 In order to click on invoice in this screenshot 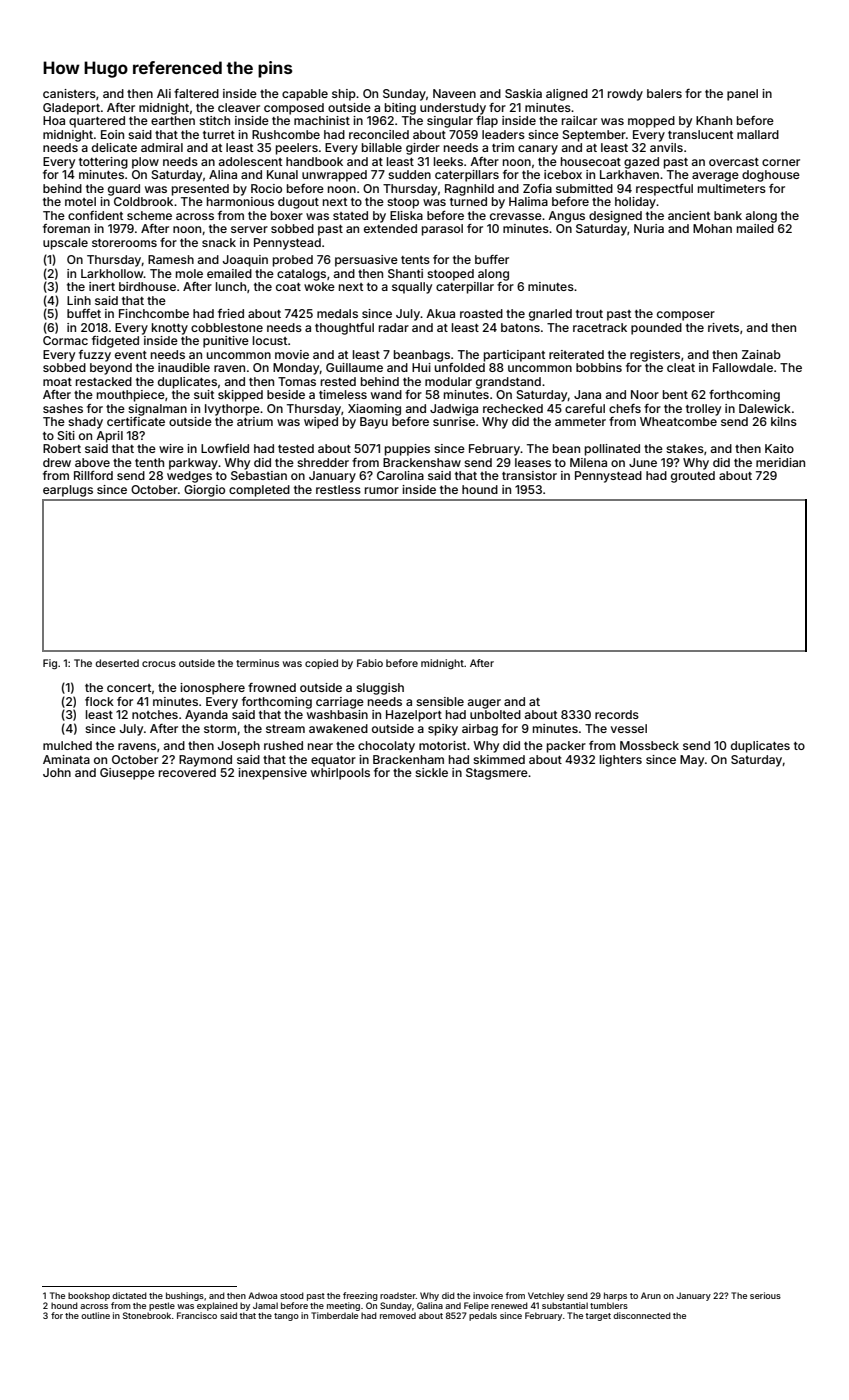, I will do `click(488, 1295)`.
